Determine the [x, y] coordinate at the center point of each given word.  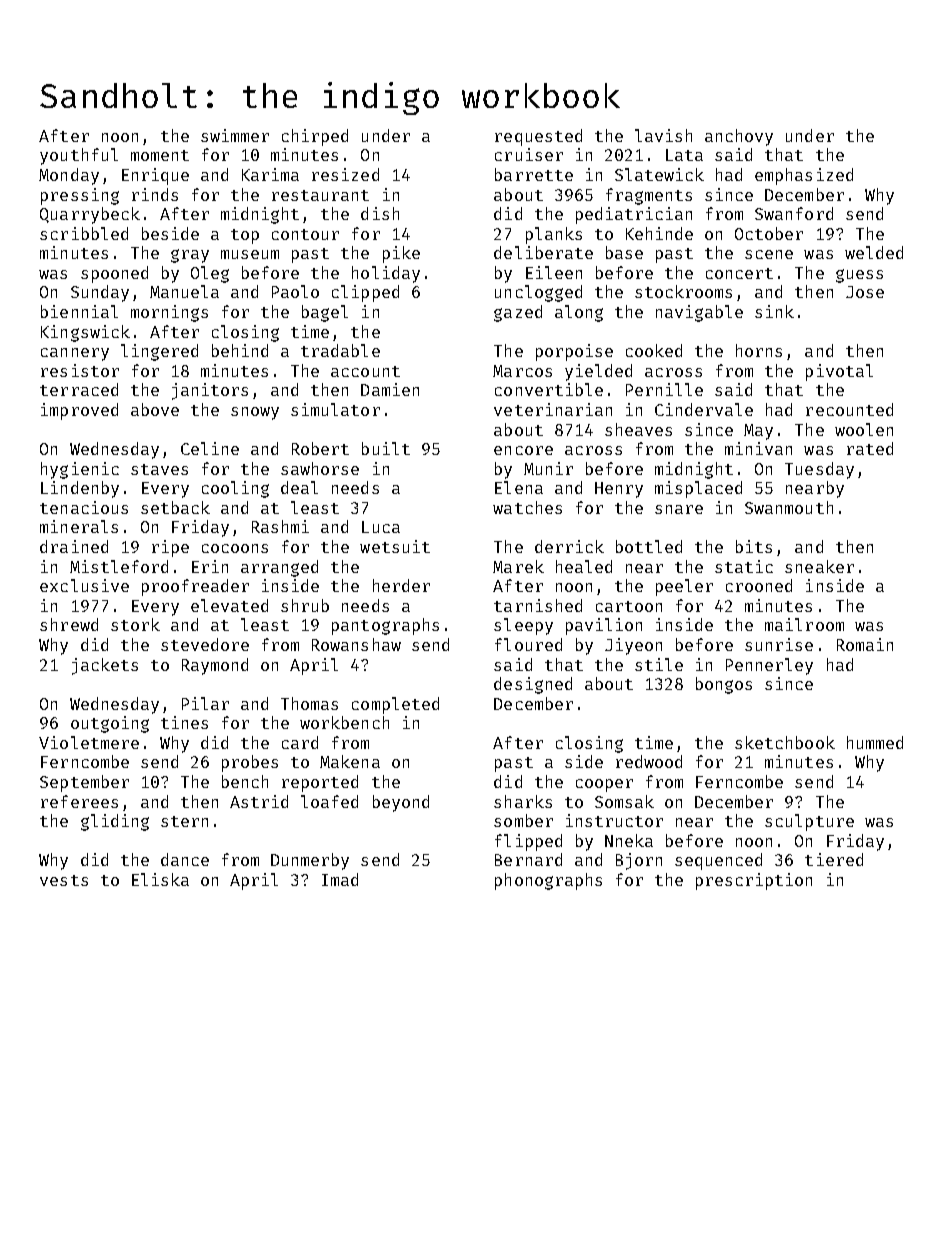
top [245, 236]
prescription [754, 881]
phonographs [548, 881]
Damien [390, 389]
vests [64, 880]
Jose [865, 292]
